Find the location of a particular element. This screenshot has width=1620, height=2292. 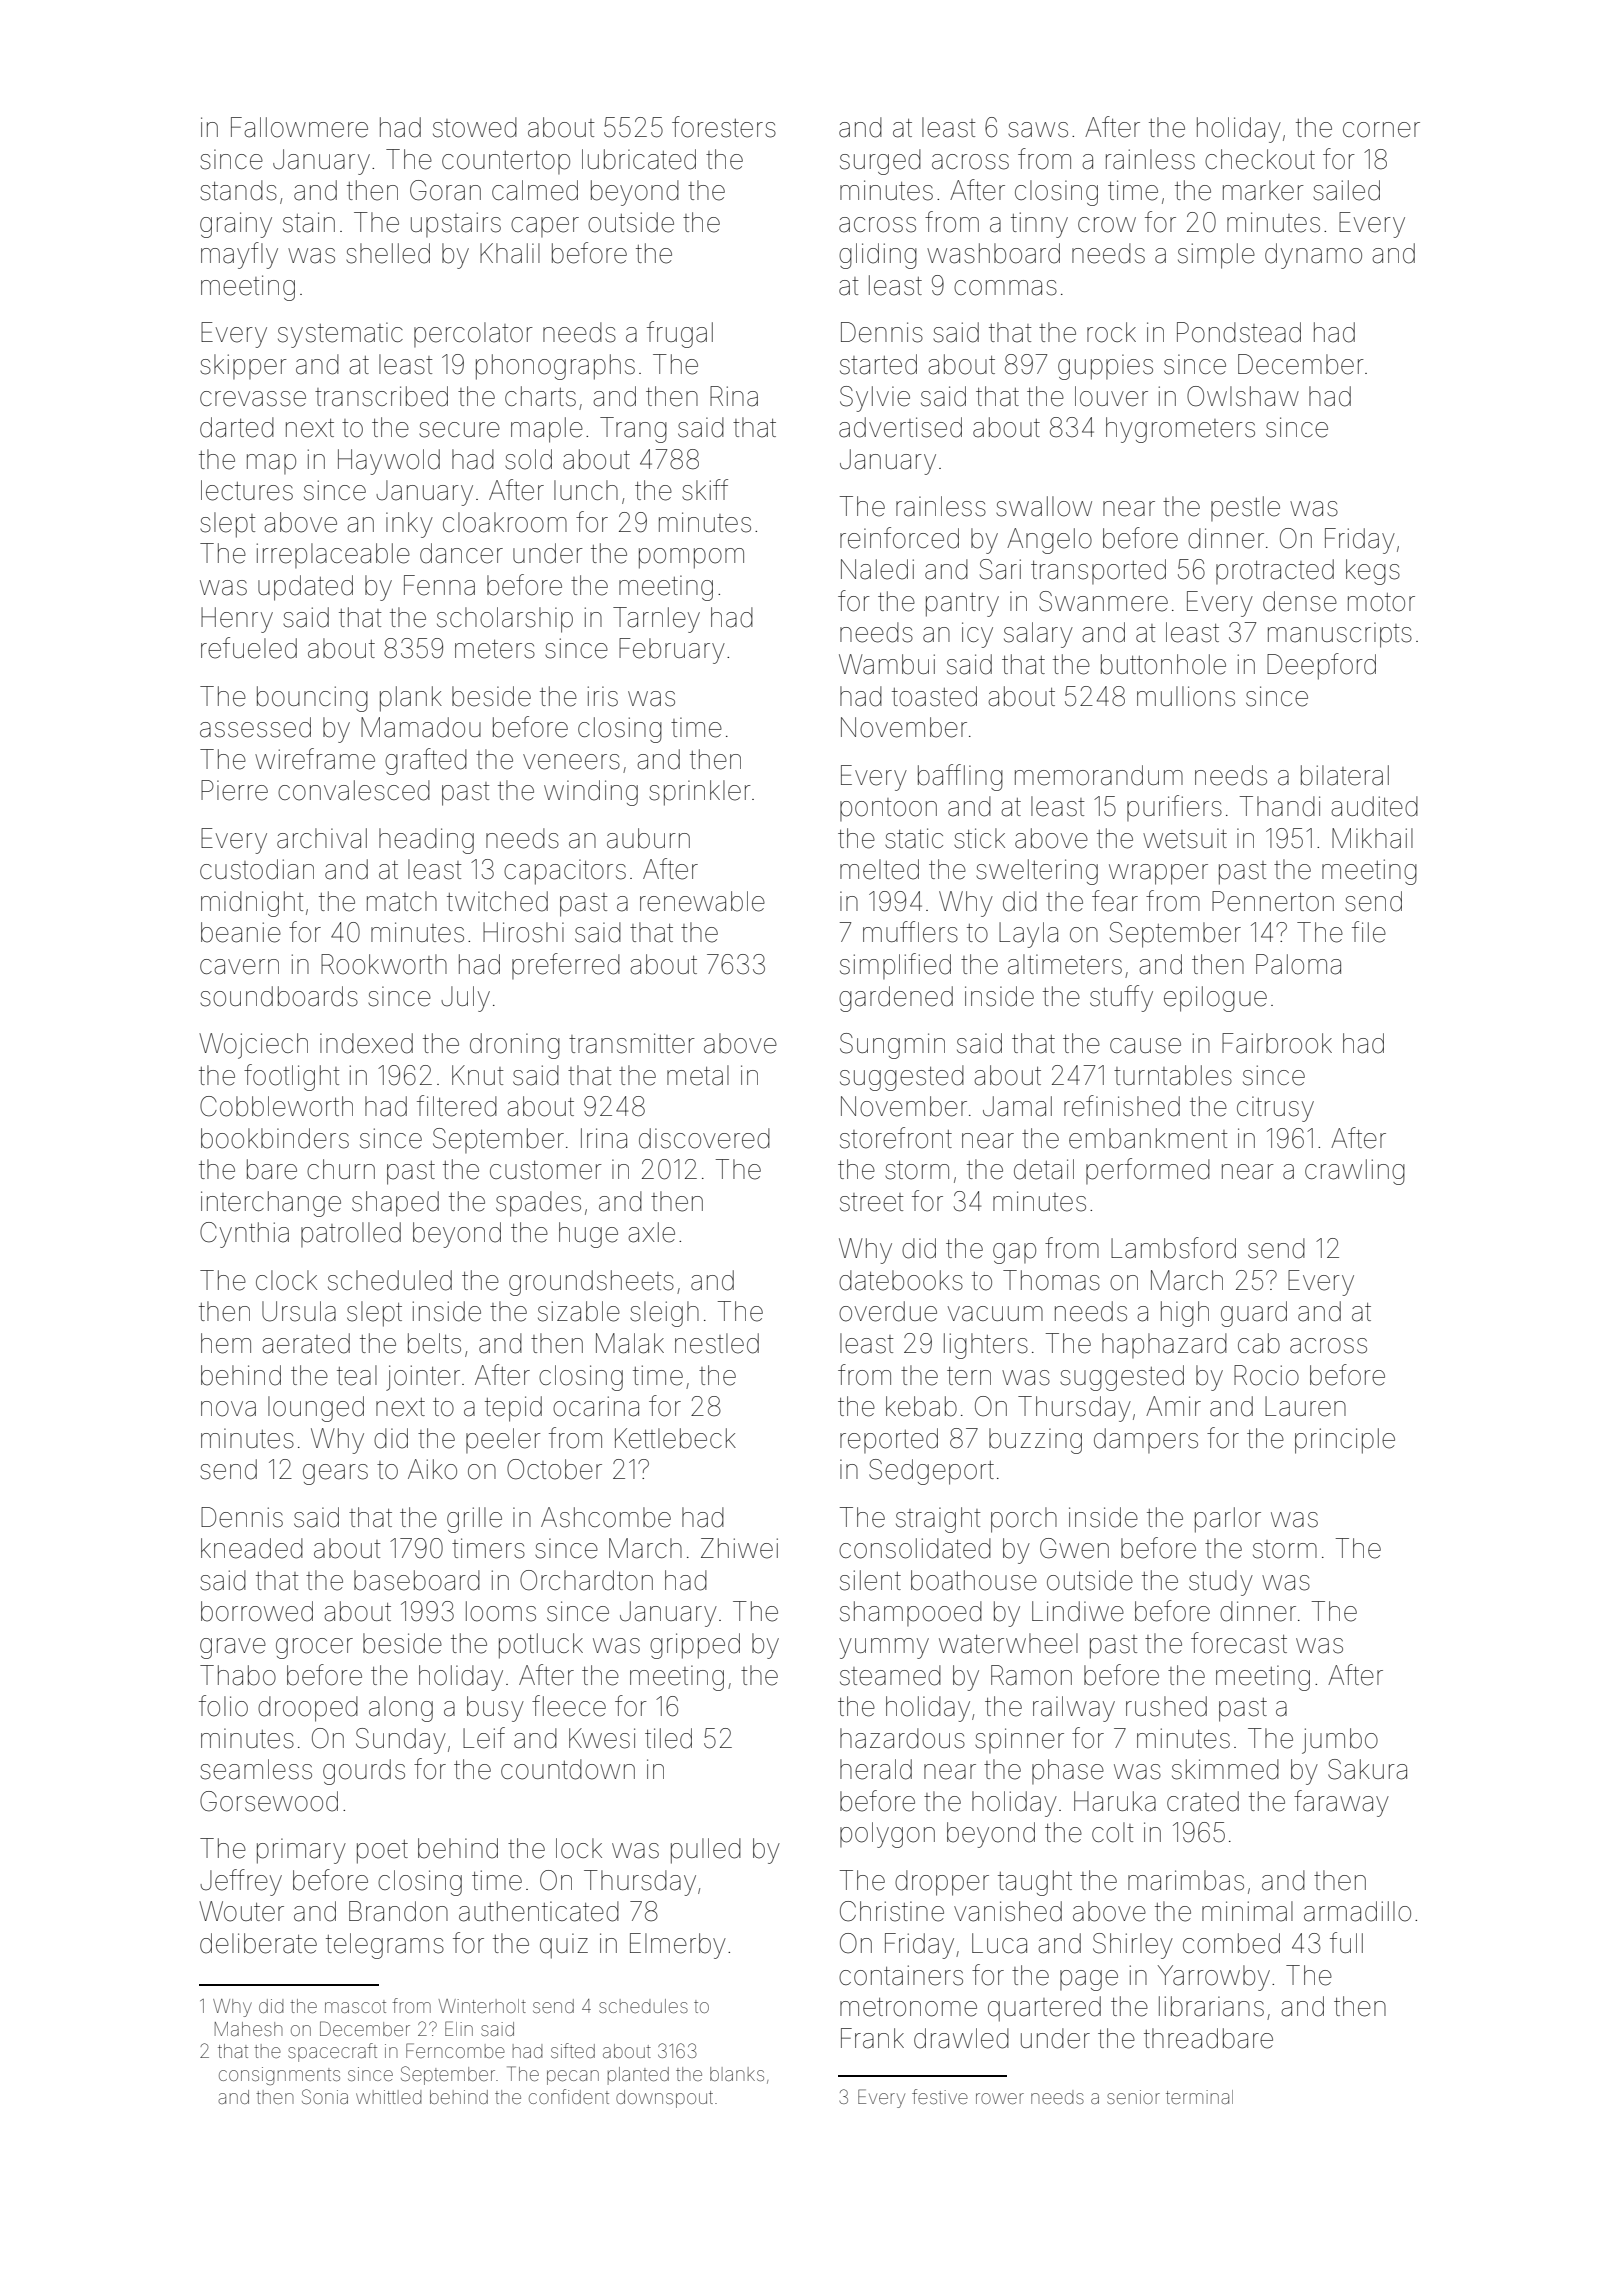

frugal is located at coordinates (680, 334).
